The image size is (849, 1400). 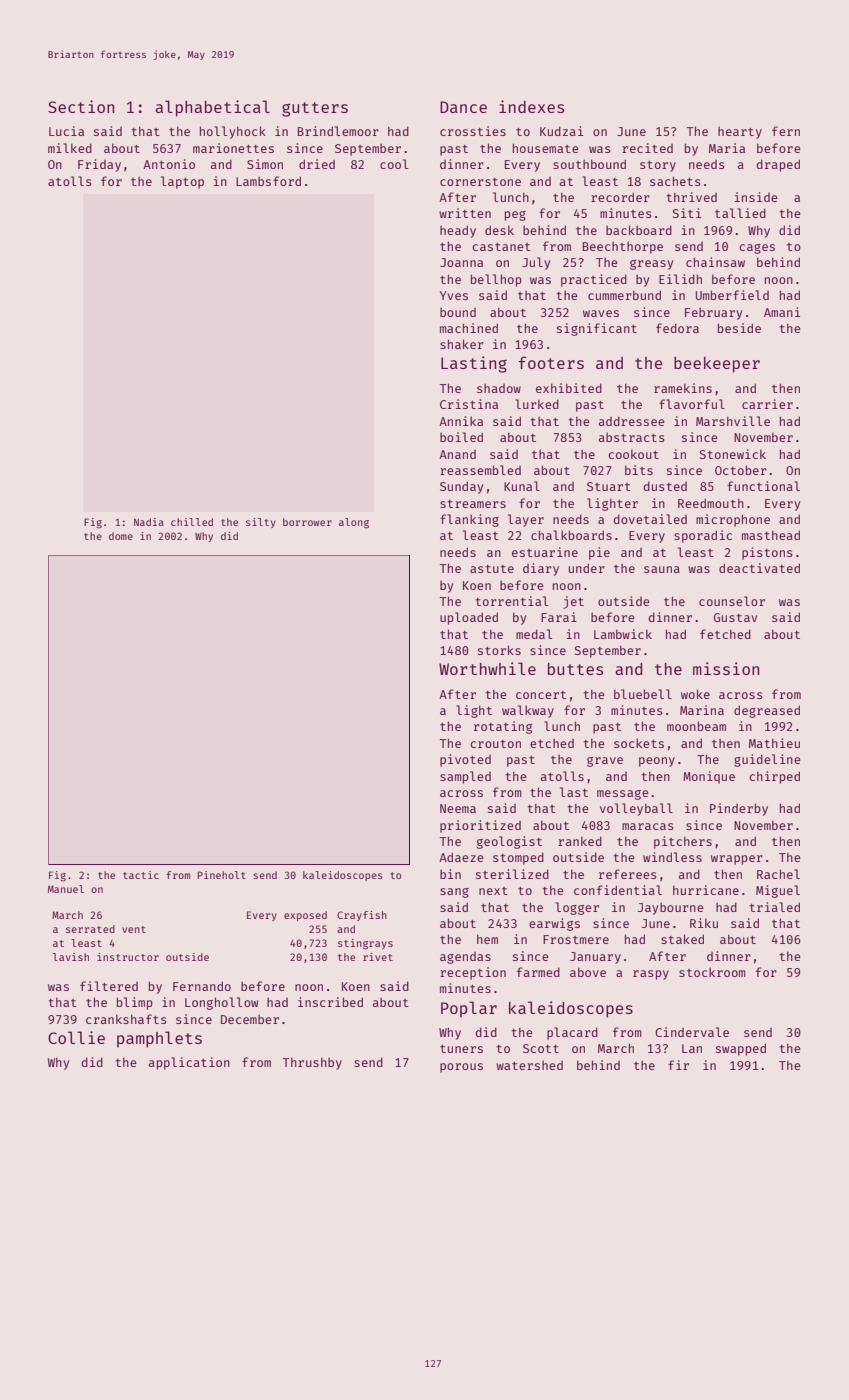 What do you see at coordinates (767, 404) in the page?
I see `carrier` at bounding box center [767, 404].
